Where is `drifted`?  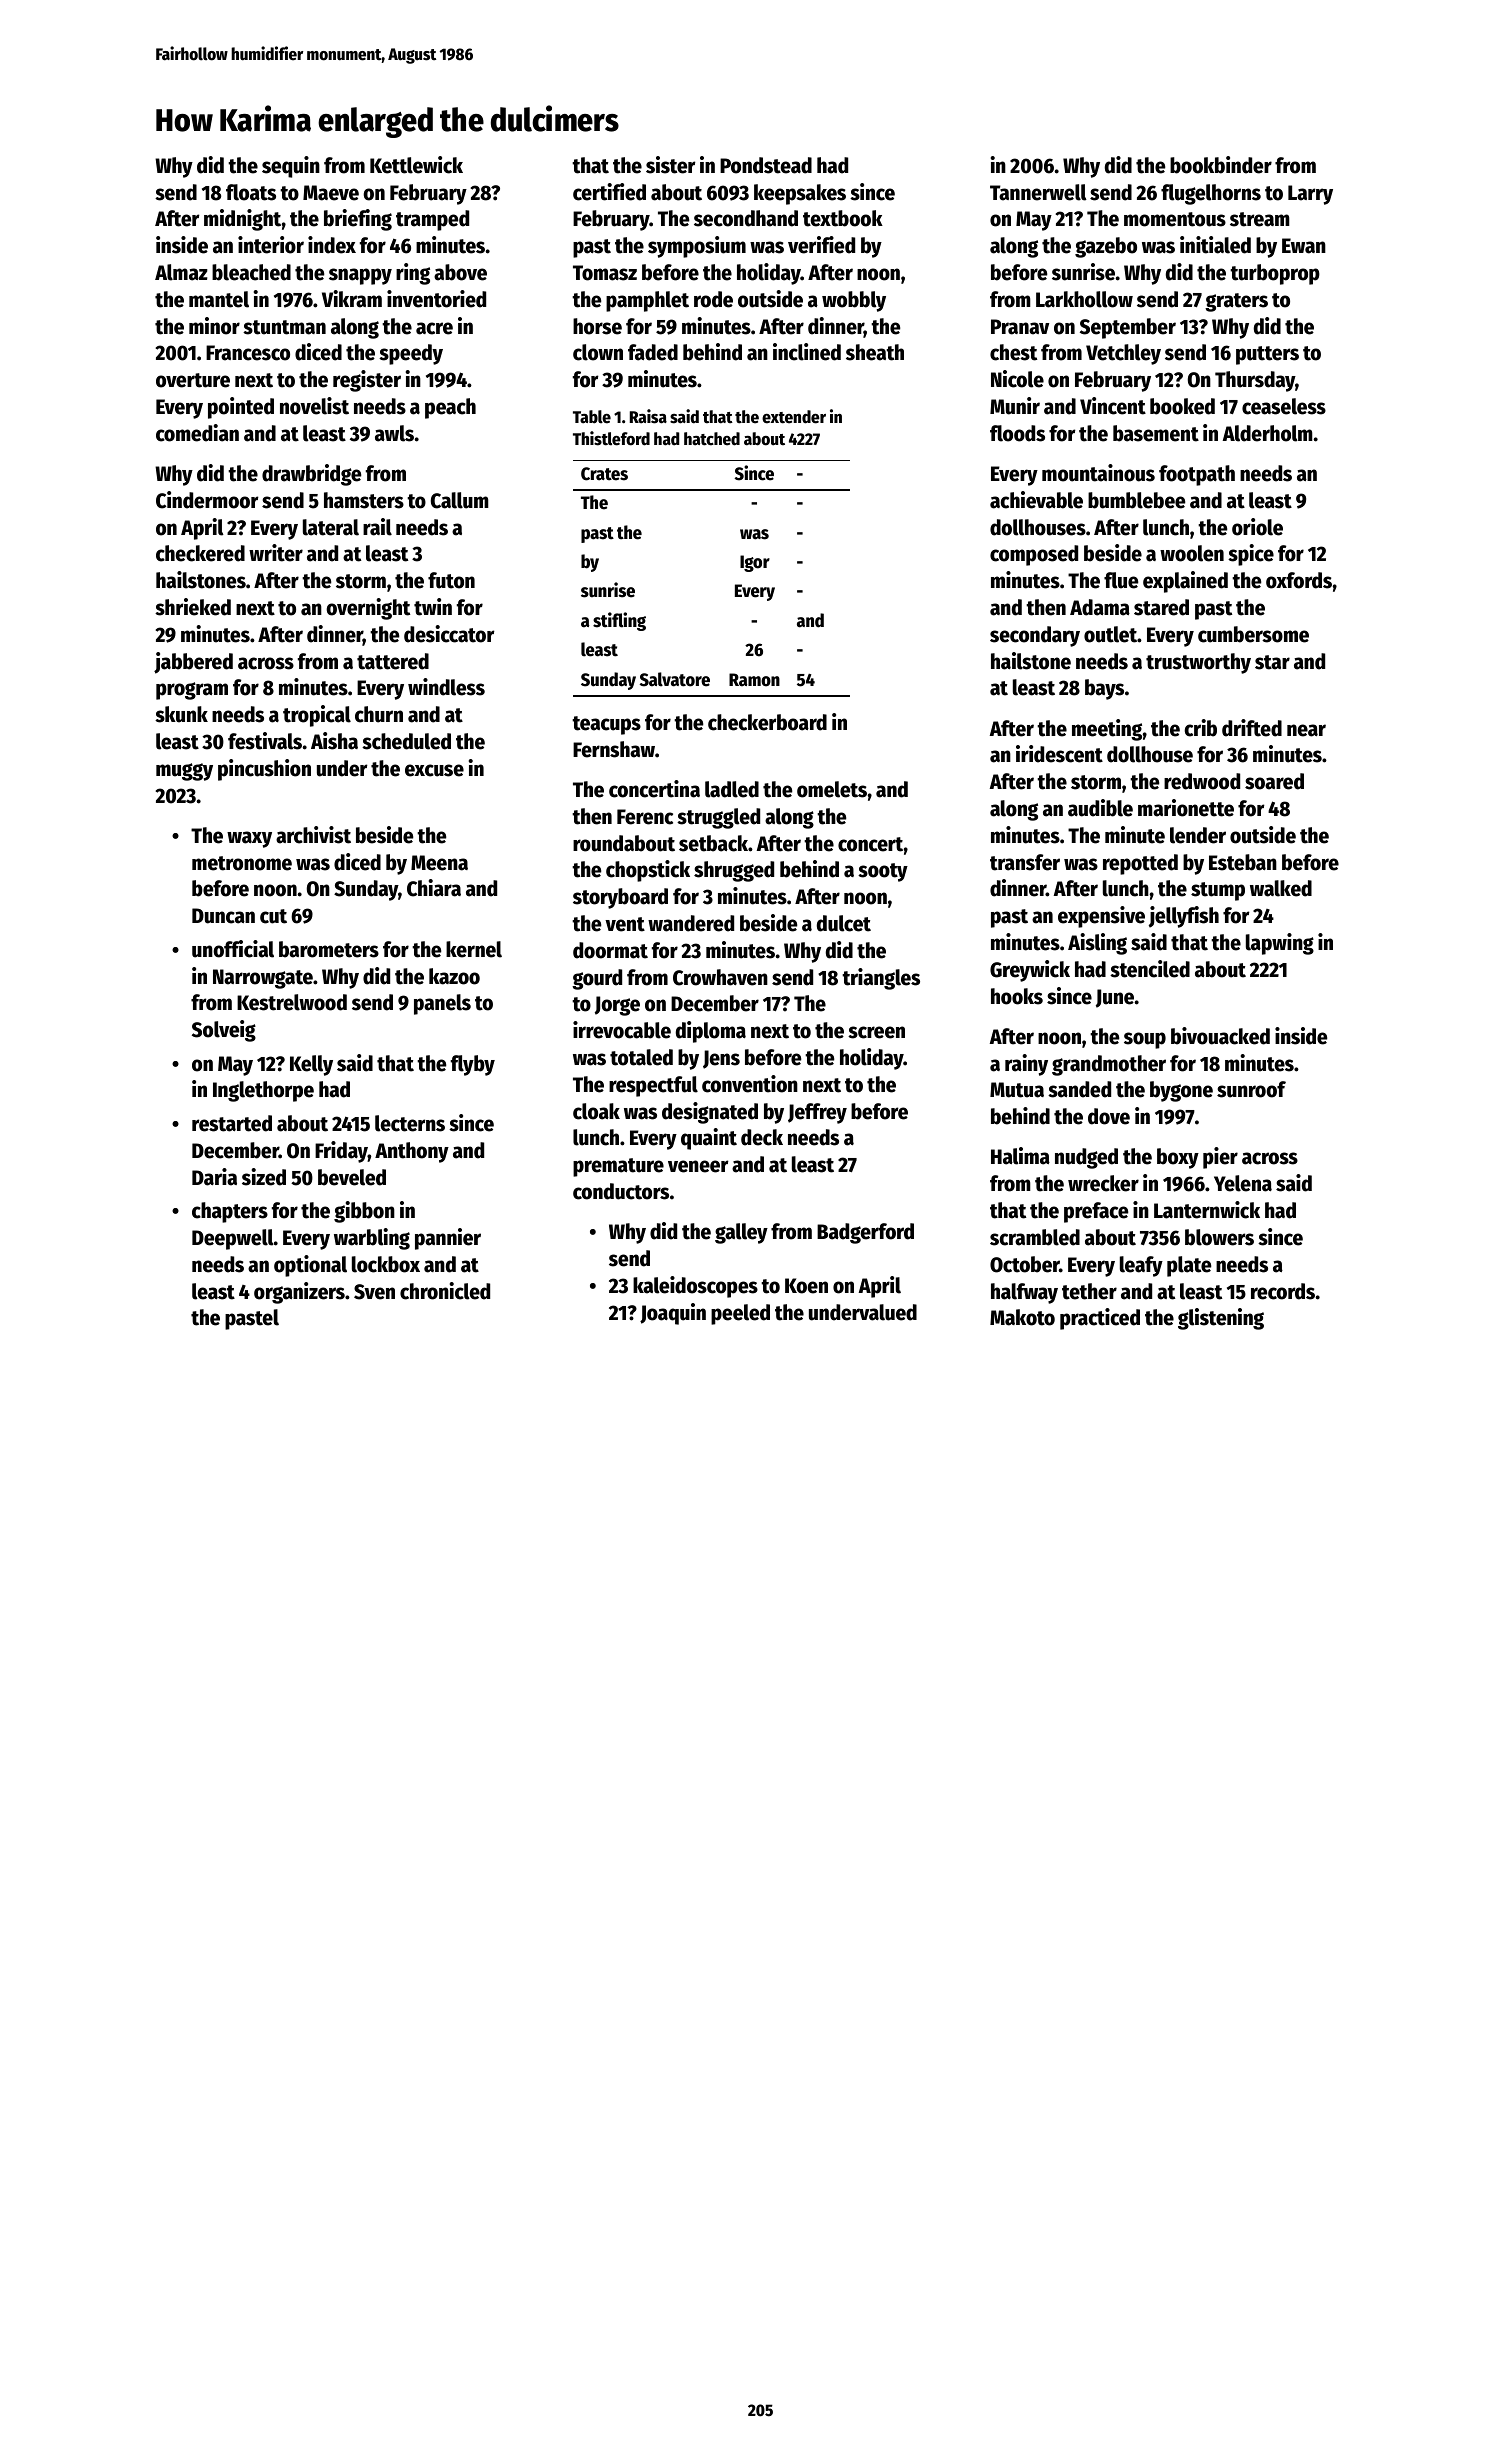
drifted is located at coordinates (1252, 728).
